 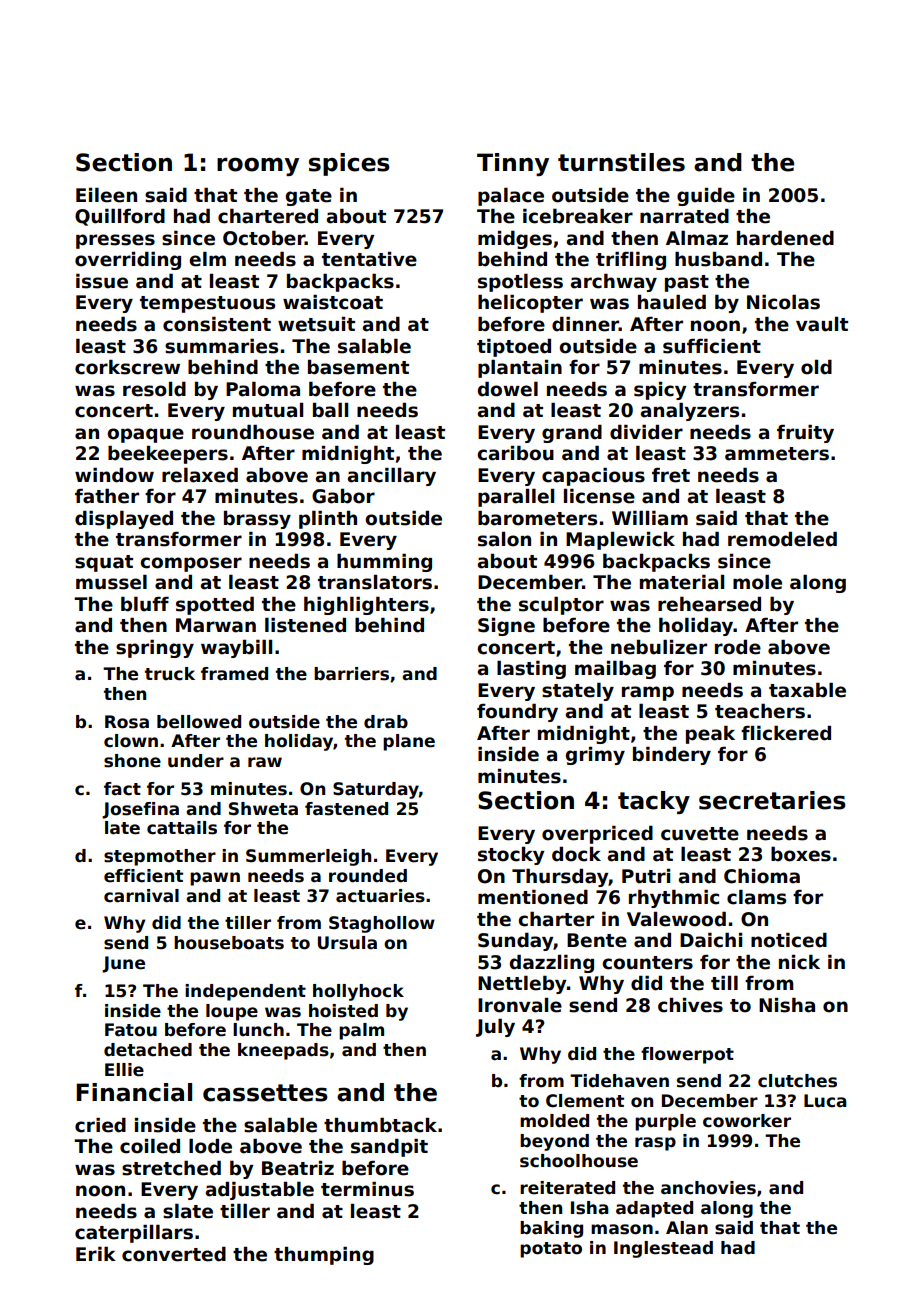 What do you see at coordinates (508, 389) in the screenshot?
I see `dowel` at bounding box center [508, 389].
